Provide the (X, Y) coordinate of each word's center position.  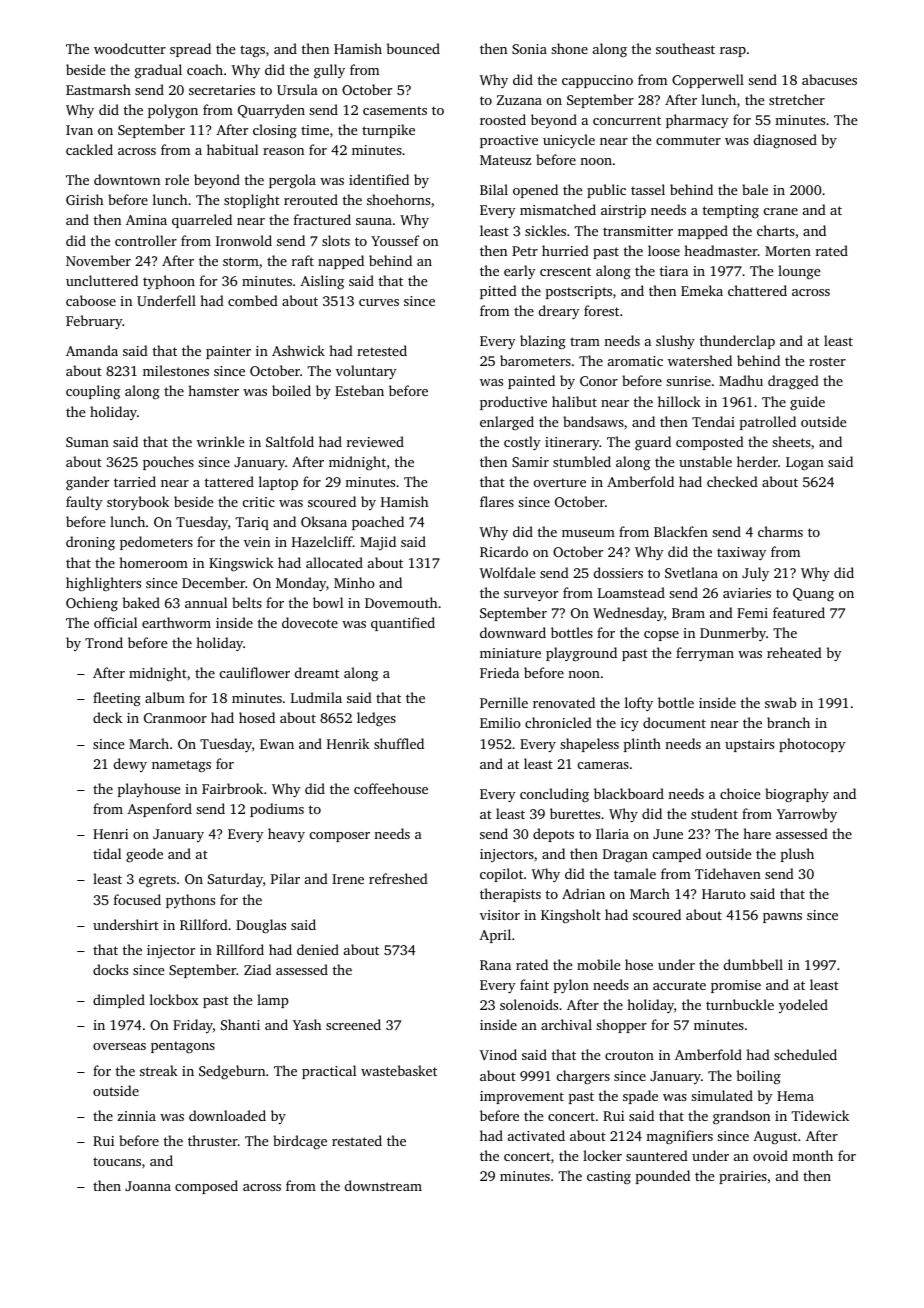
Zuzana (519, 100)
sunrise (688, 381)
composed (206, 1187)
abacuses (829, 79)
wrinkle (220, 441)
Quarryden (271, 111)
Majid (378, 543)
